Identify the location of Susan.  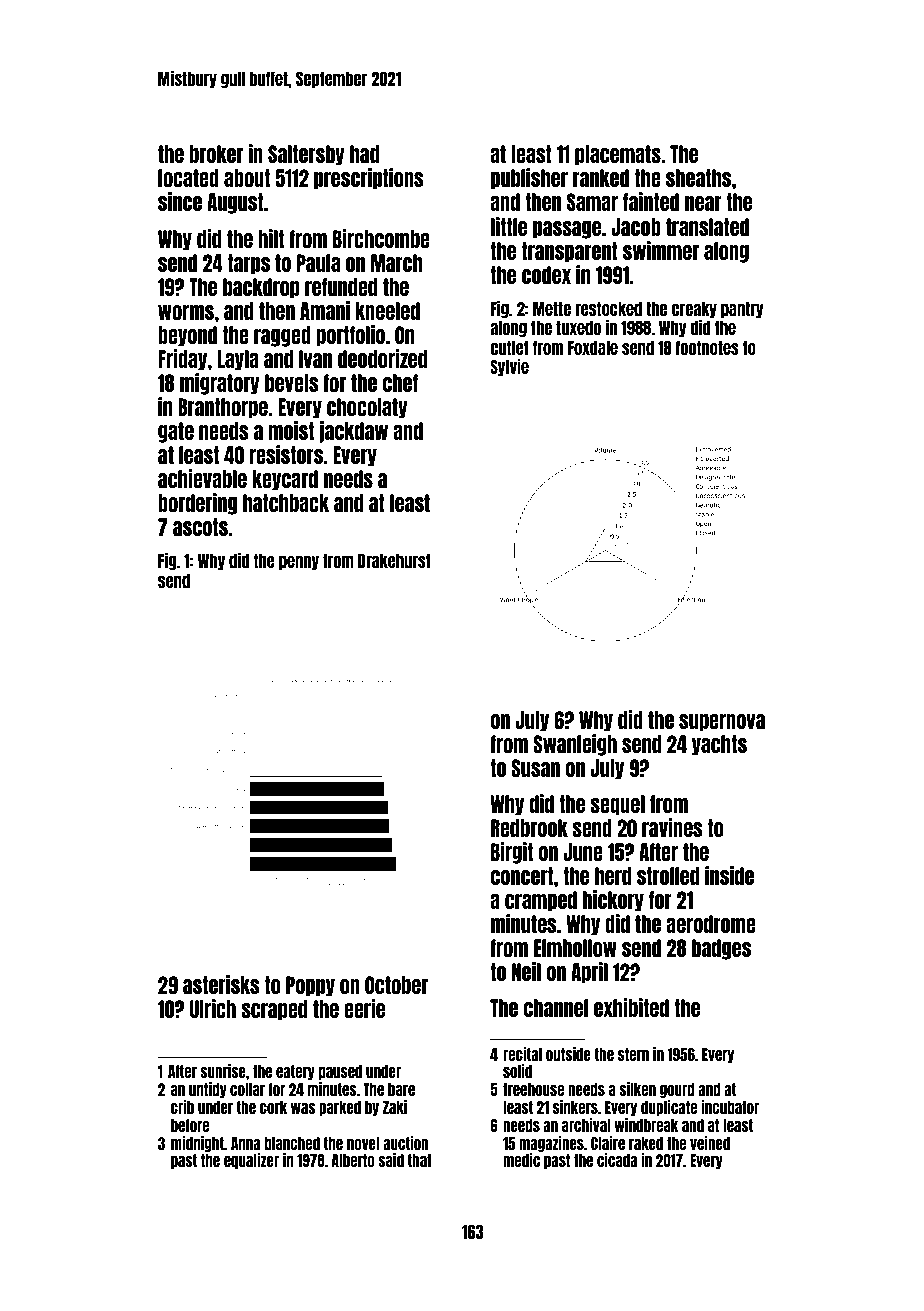
(535, 768).
